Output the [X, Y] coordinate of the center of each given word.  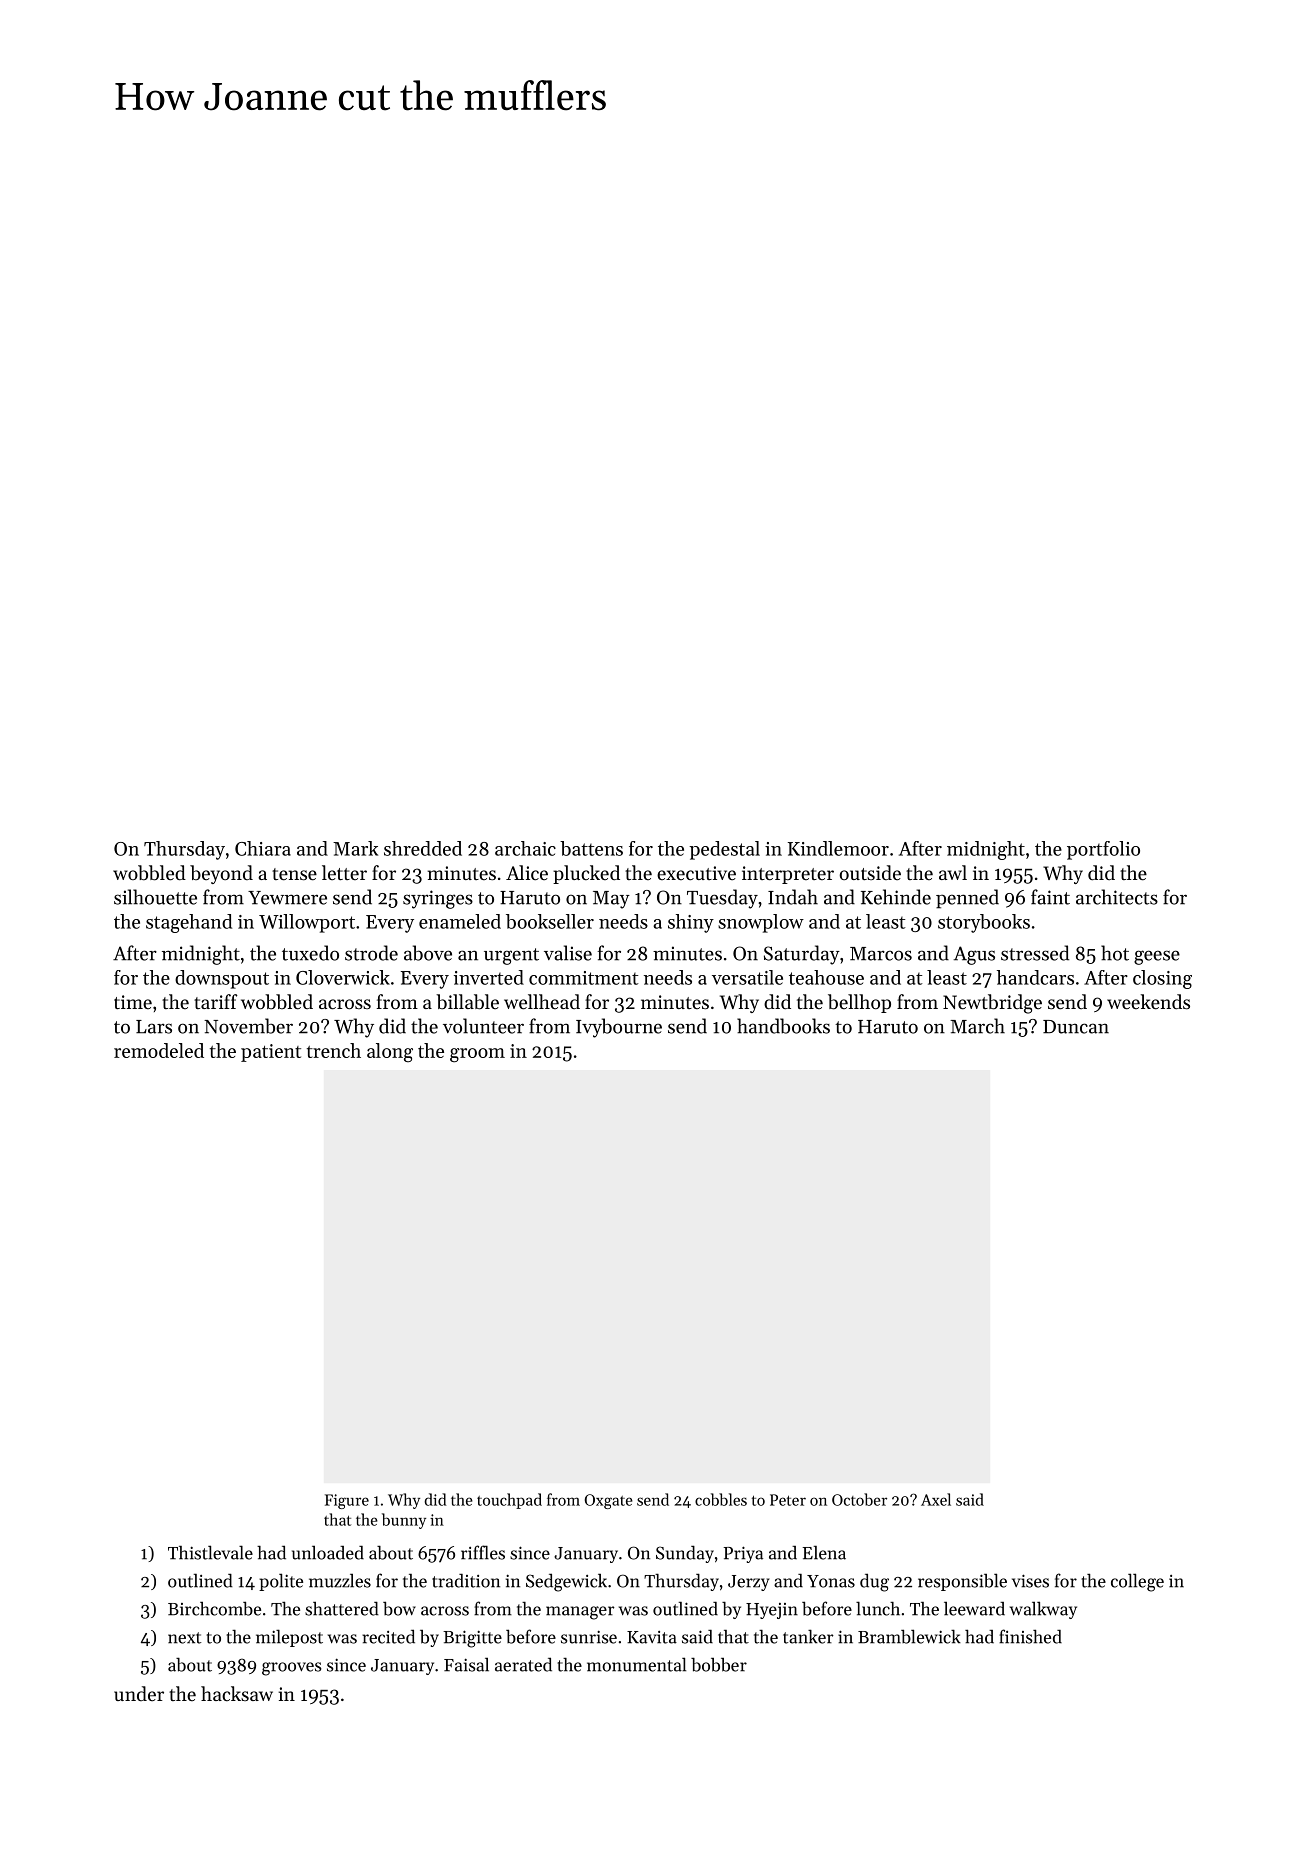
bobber [719, 1664]
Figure [347, 1501]
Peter [788, 1500]
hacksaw [237, 1693]
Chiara [263, 848]
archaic [525, 848]
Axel [936, 1499]
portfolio [1103, 850]
